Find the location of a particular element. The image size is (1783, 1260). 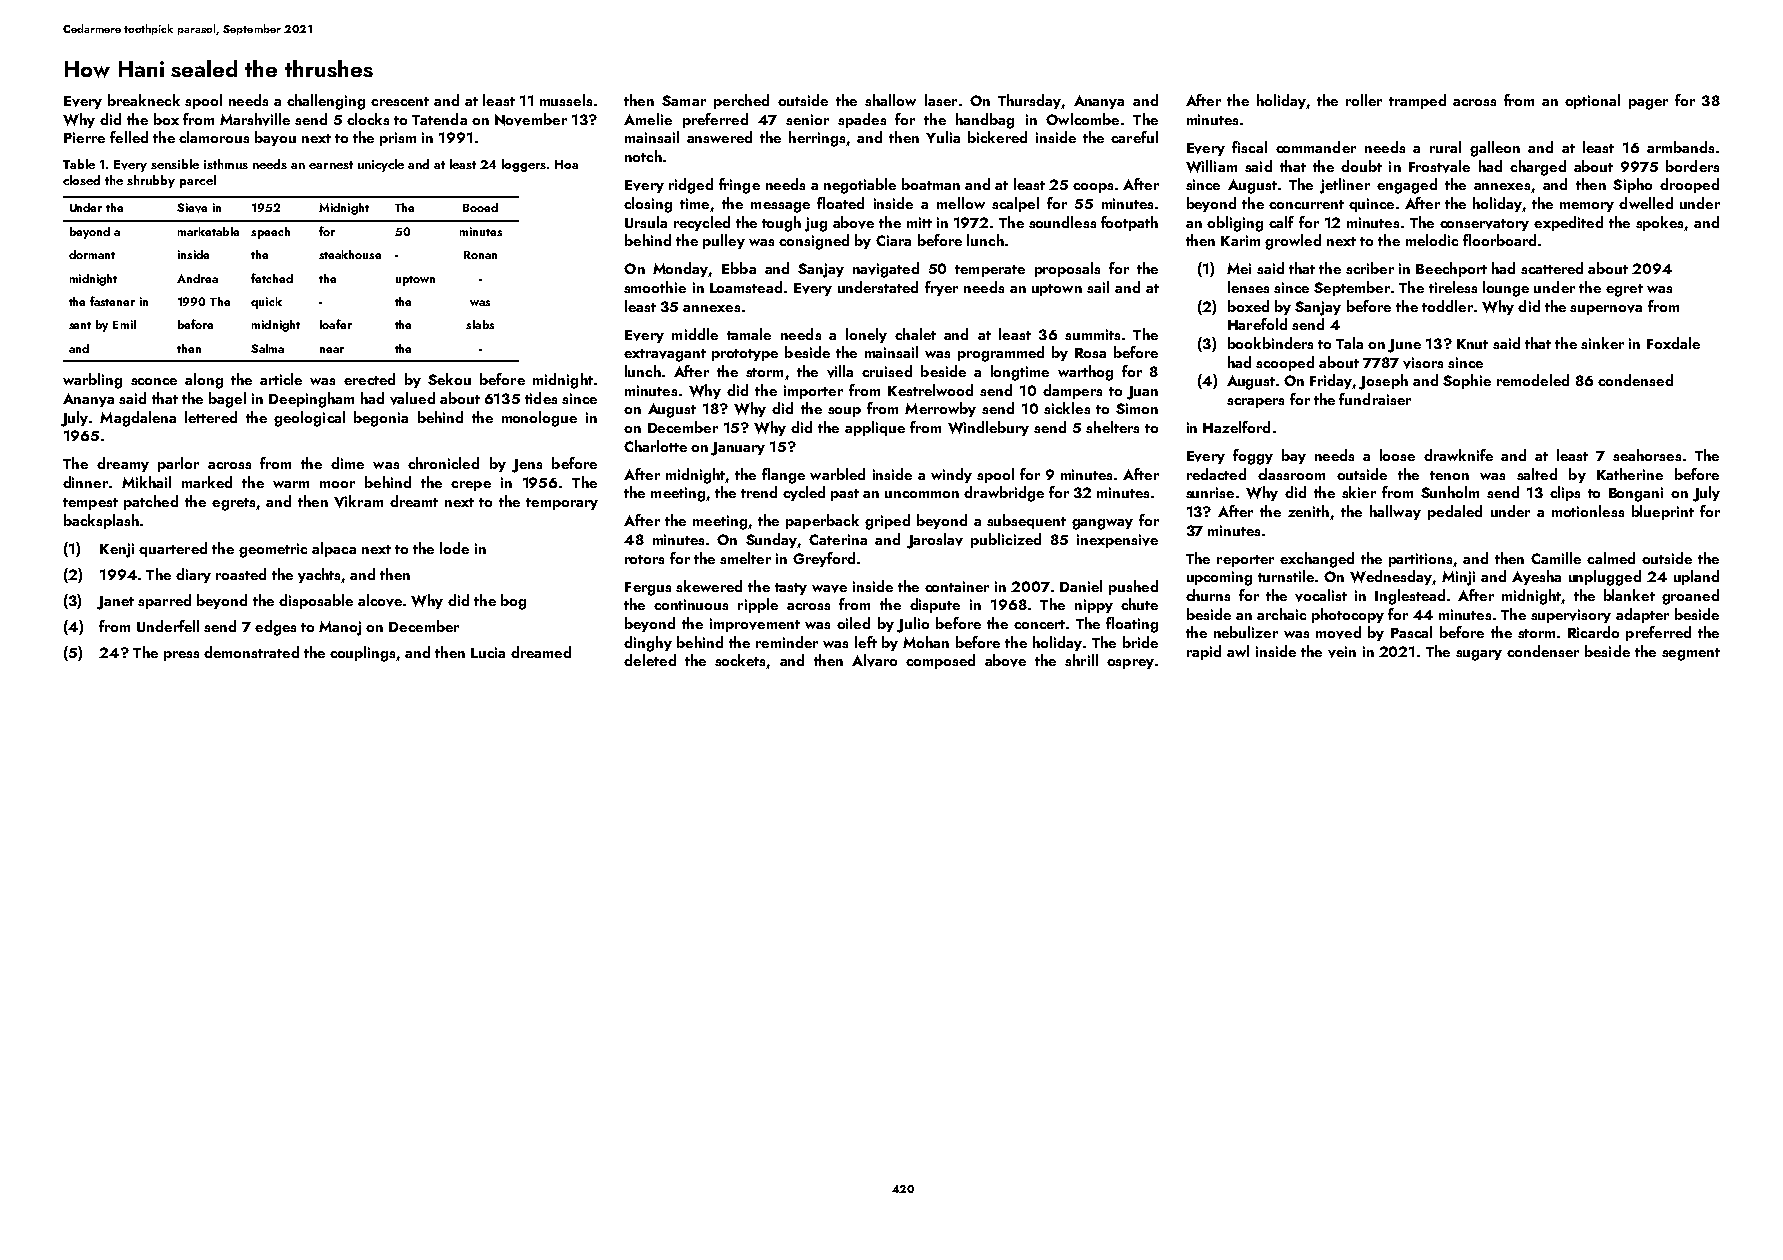

ripple is located at coordinates (758, 605).
